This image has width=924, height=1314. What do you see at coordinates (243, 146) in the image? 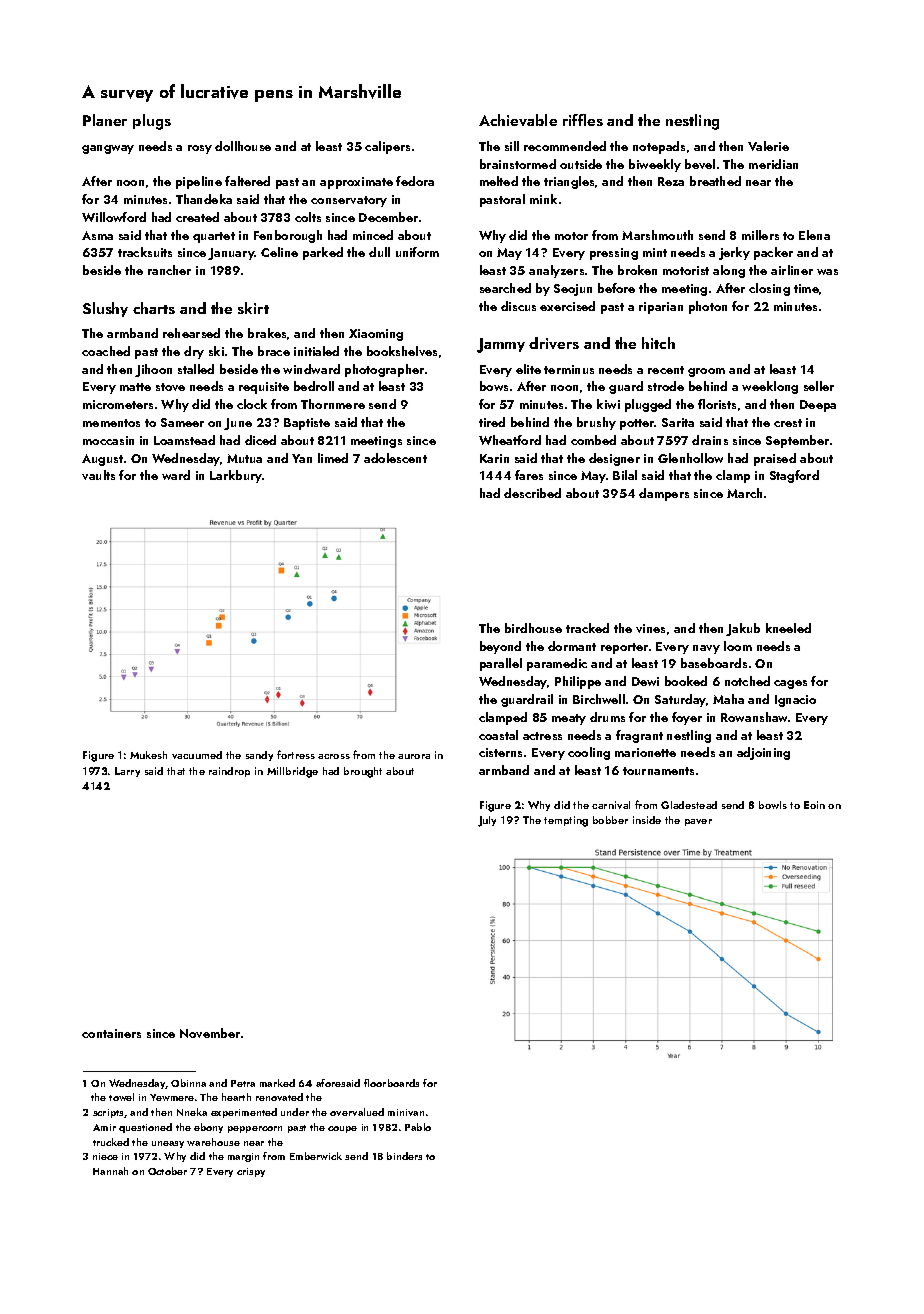
I see `dollhouse` at bounding box center [243, 146].
